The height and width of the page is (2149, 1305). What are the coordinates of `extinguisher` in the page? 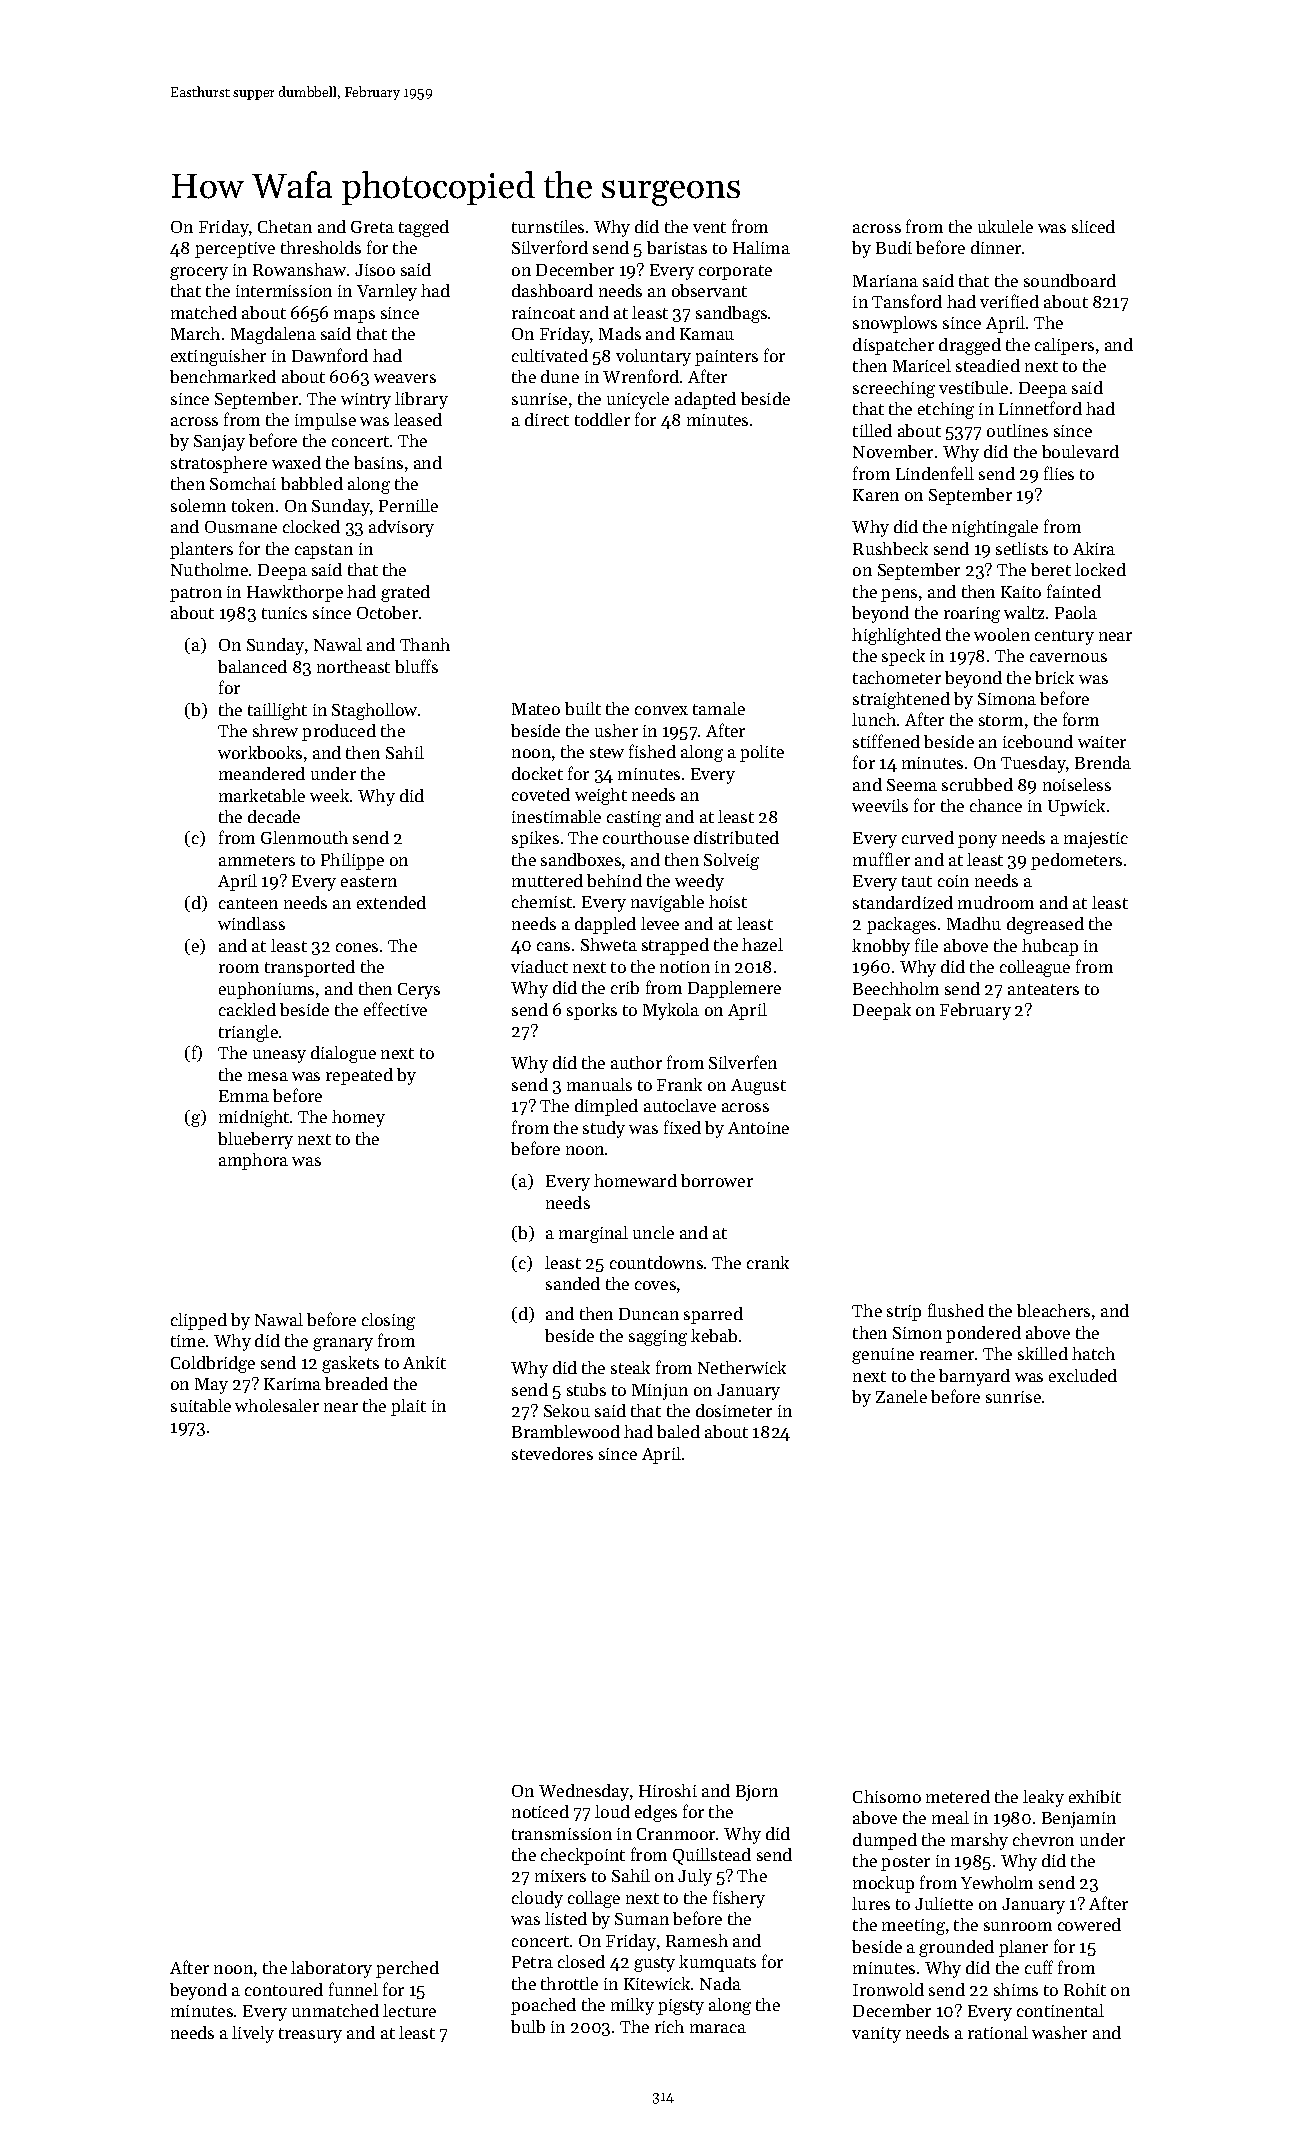 It's located at (218, 357).
